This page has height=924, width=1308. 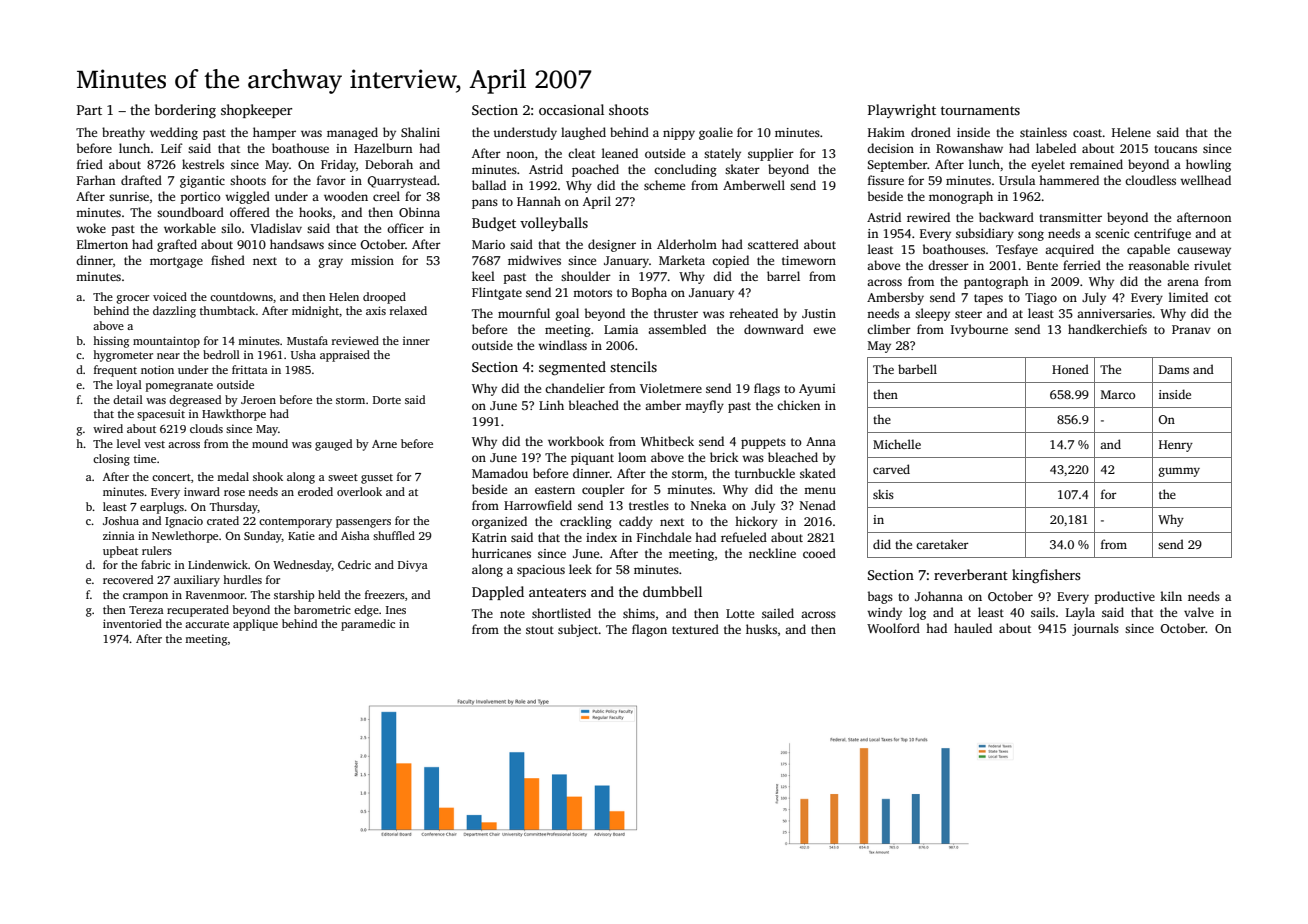 What do you see at coordinates (979, 330) in the page?
I see `Ivybourne` at bounding box center [979, 330].
